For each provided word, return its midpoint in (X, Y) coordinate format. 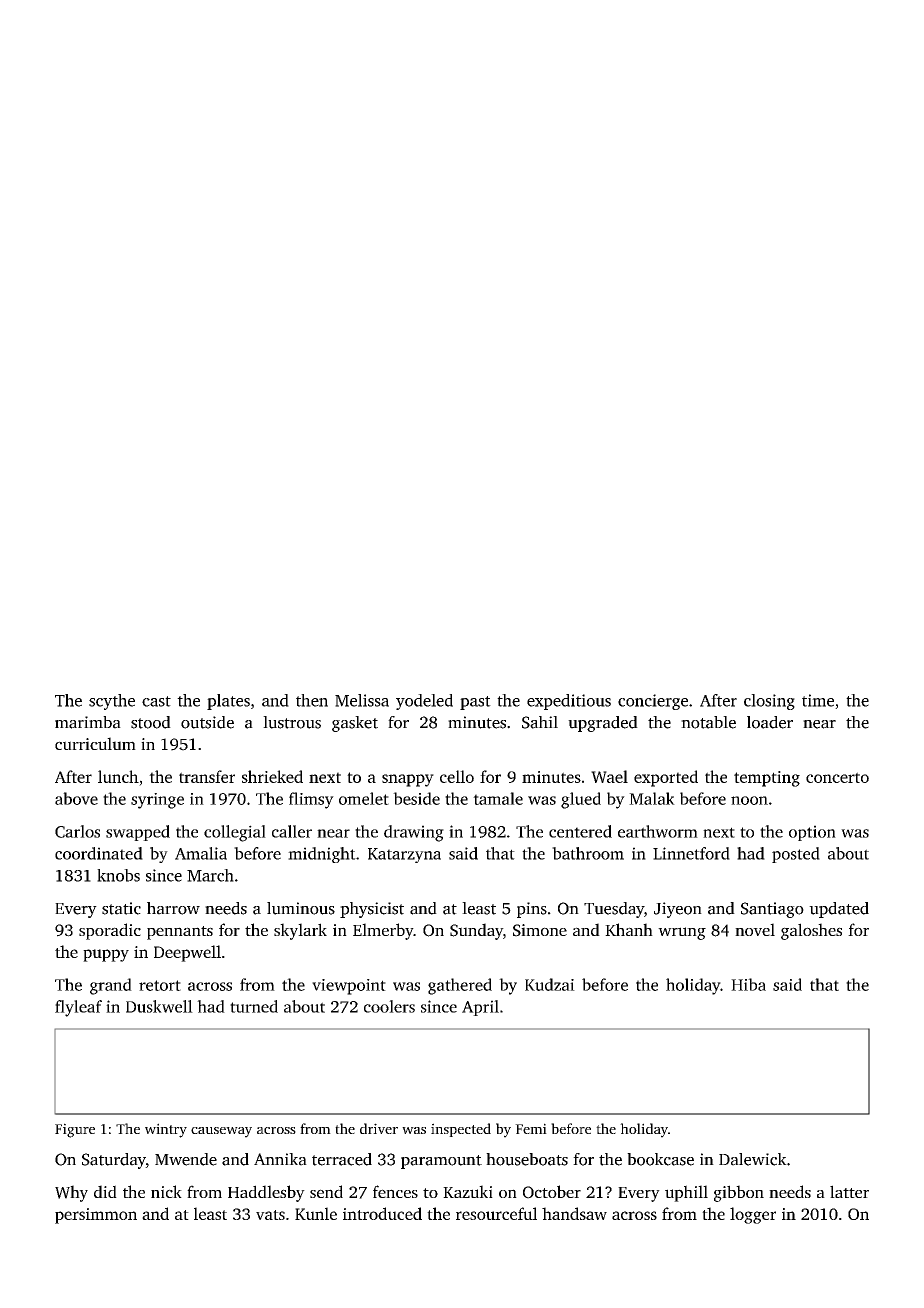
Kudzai (550, 984)
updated (839, 910)
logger (753, 1215)
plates (228, 702)
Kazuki (468, 1191)
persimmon (96, 1216)
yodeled (424, 702)
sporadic (110, 931)
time (818, 700)
